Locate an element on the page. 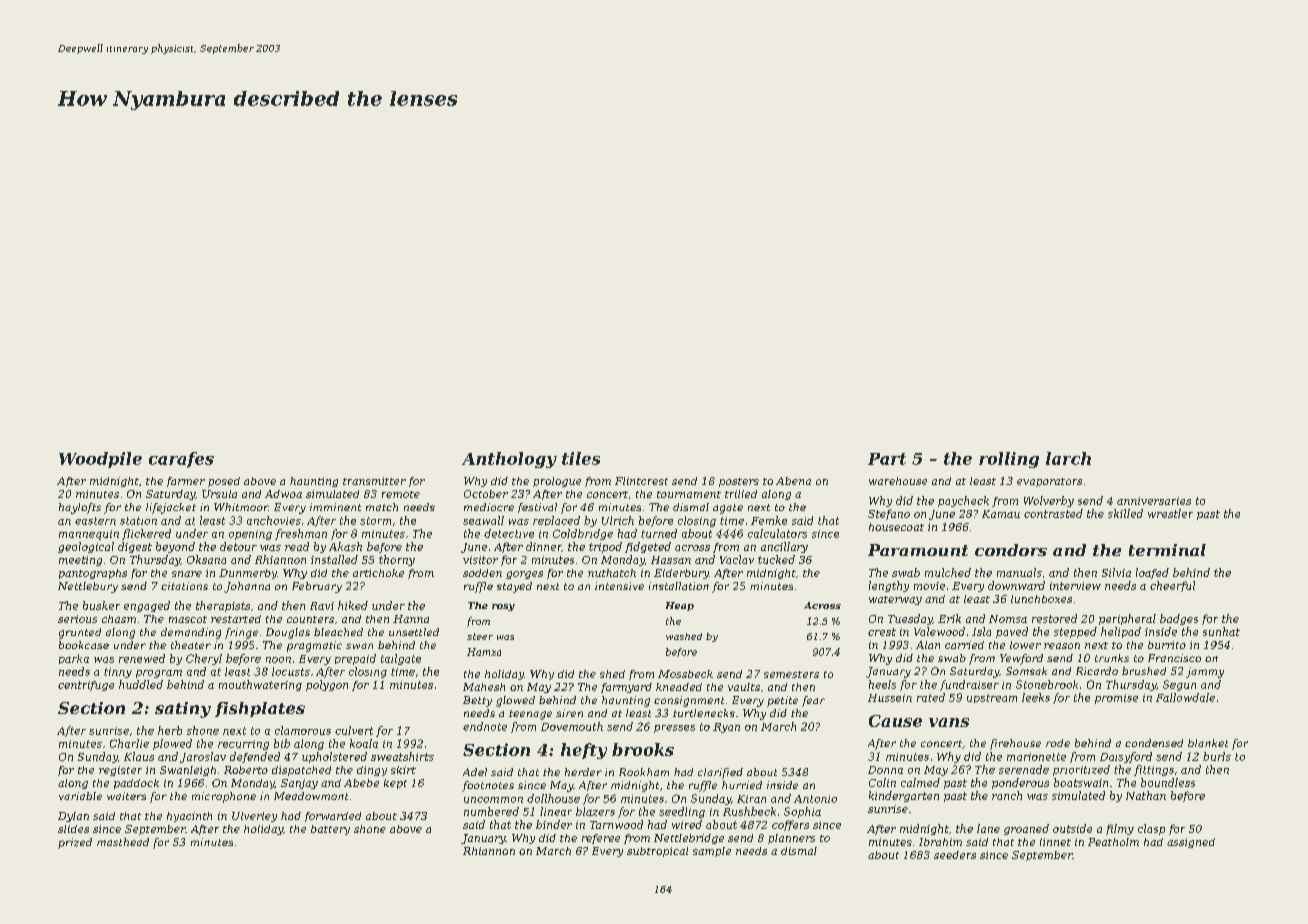 This page has height=924, width=1308. anniversaries is located at coordinates (1154, 501).
